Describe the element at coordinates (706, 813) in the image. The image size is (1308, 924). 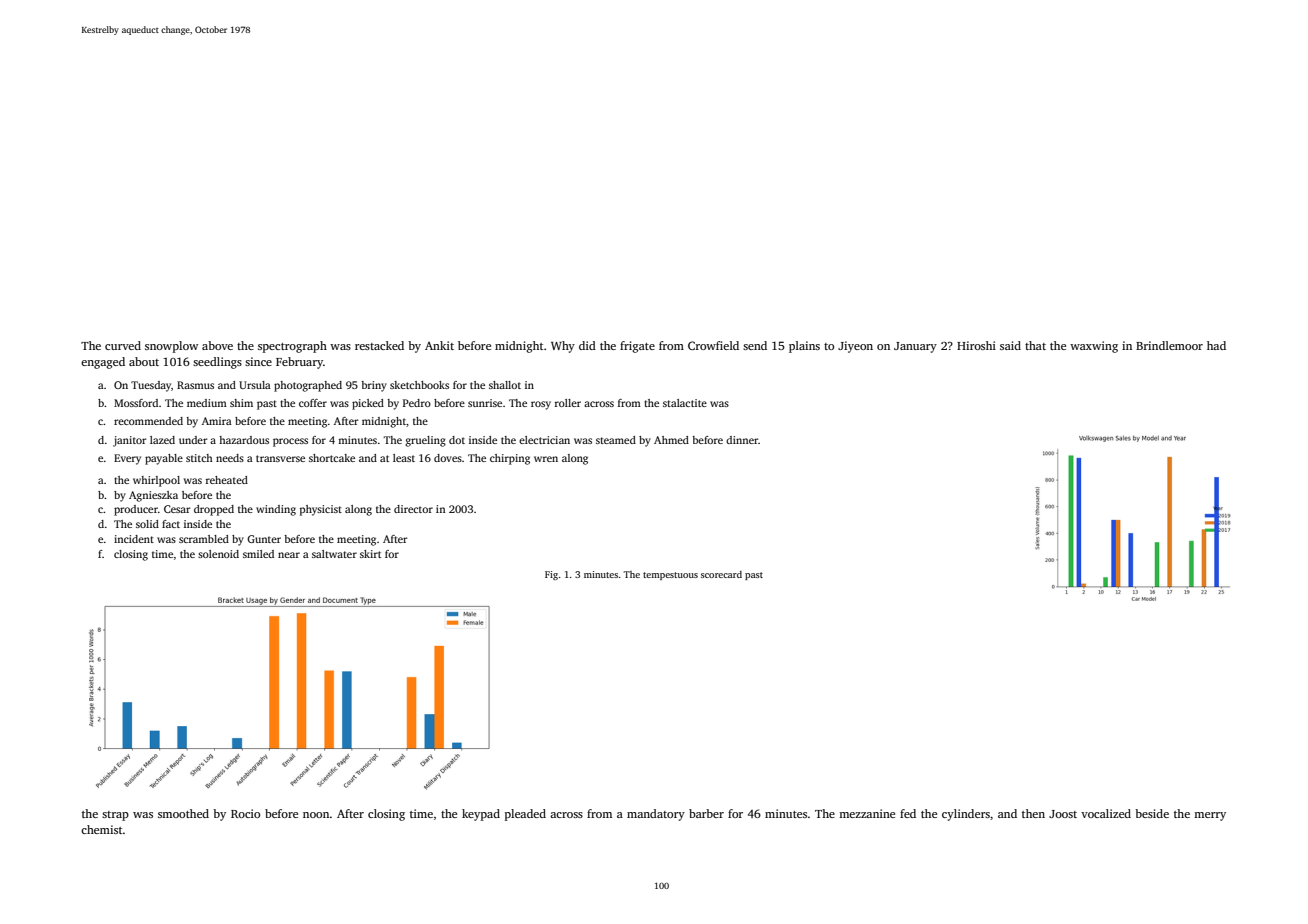
I see `barber` at that location.
